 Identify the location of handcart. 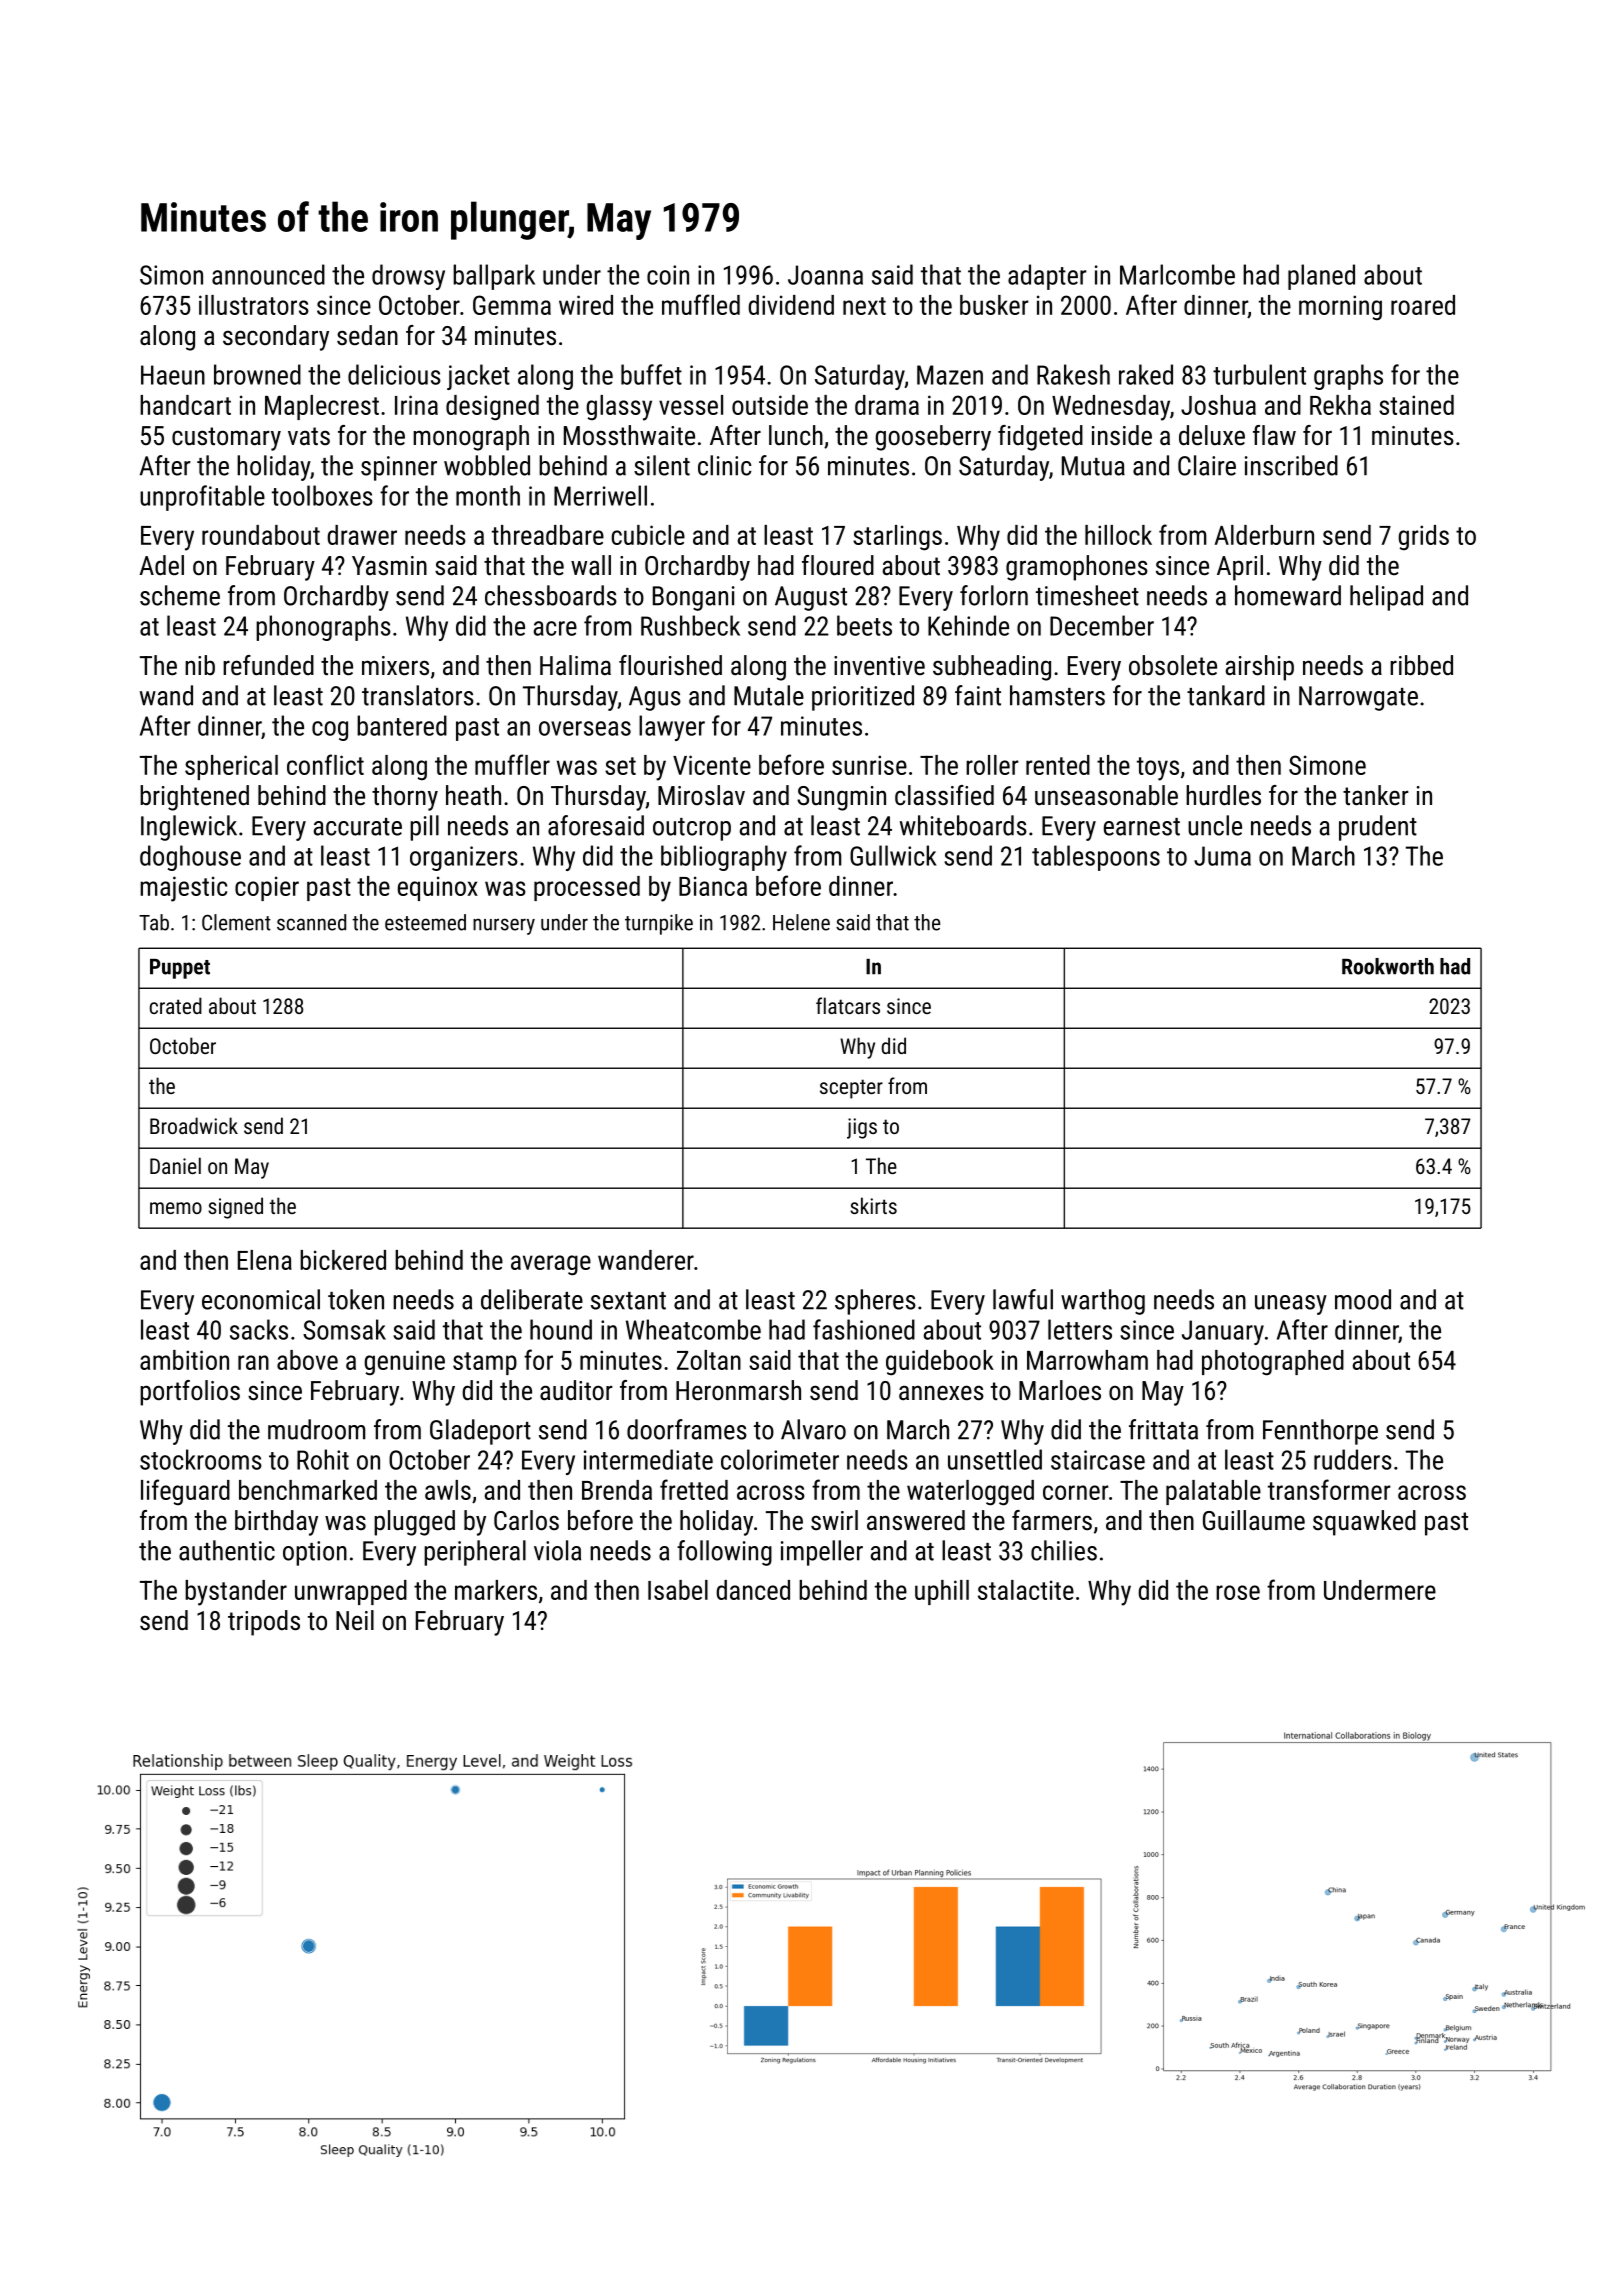
(185, 405).
